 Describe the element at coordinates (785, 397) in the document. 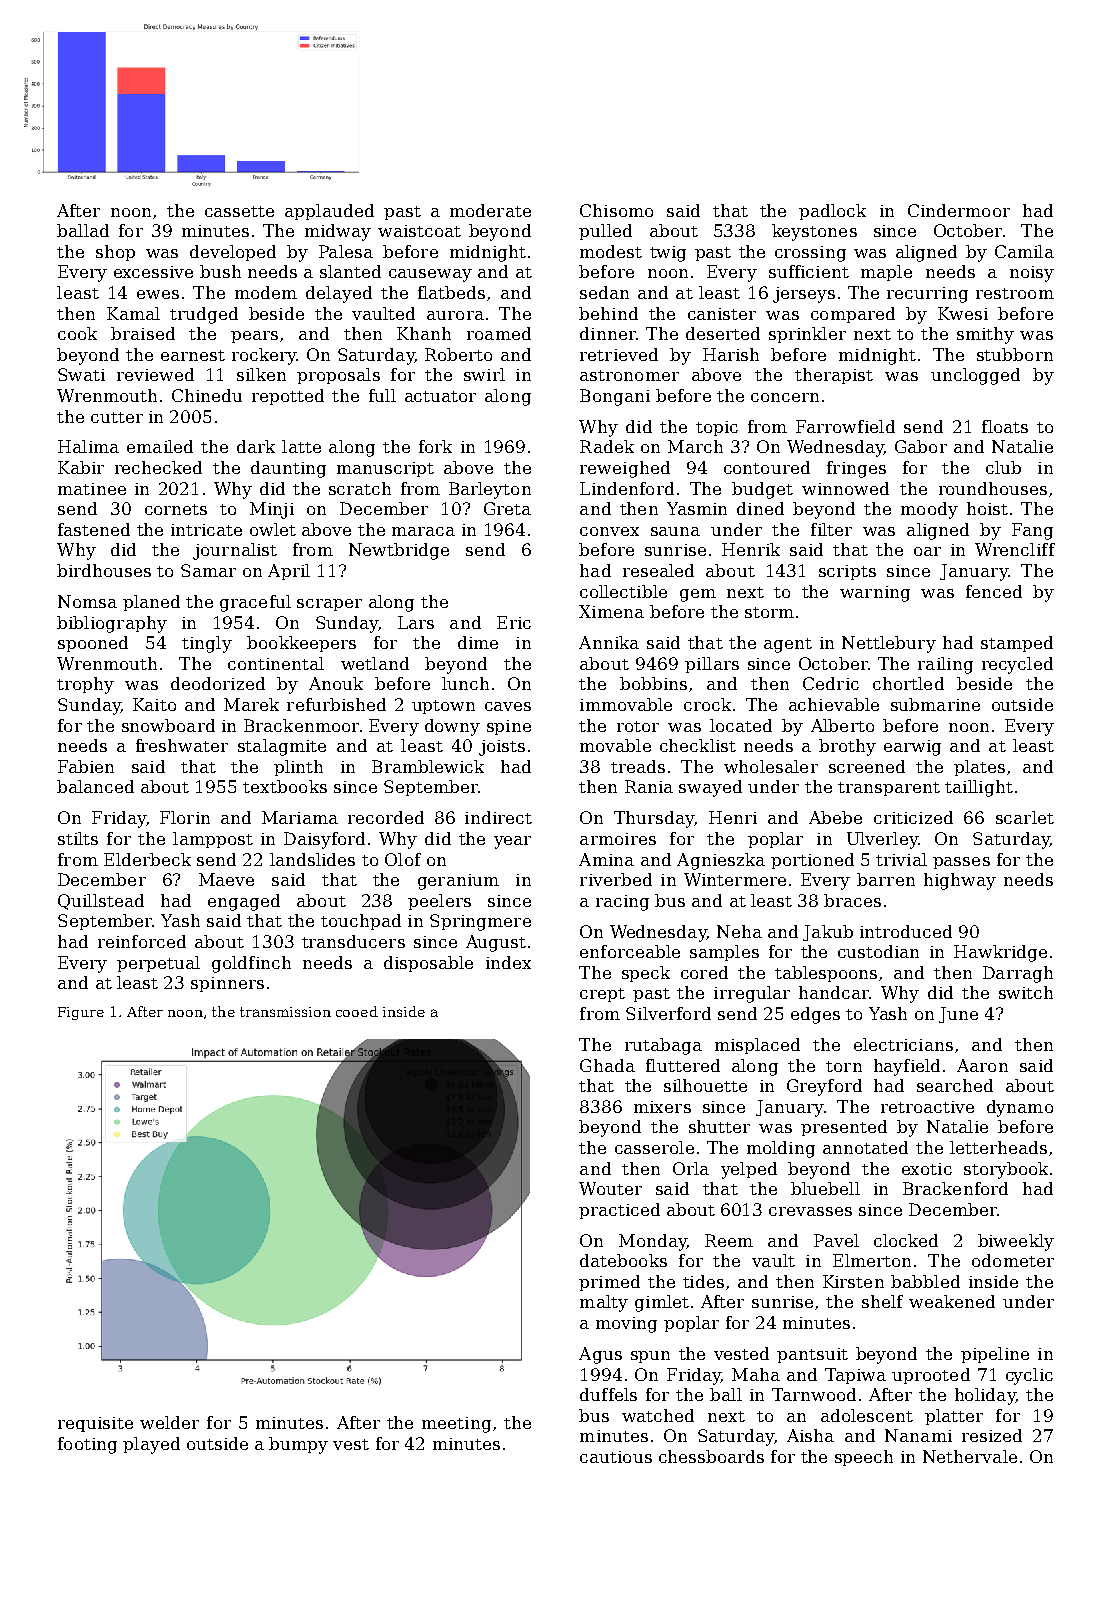

I see `concern` at that location.
